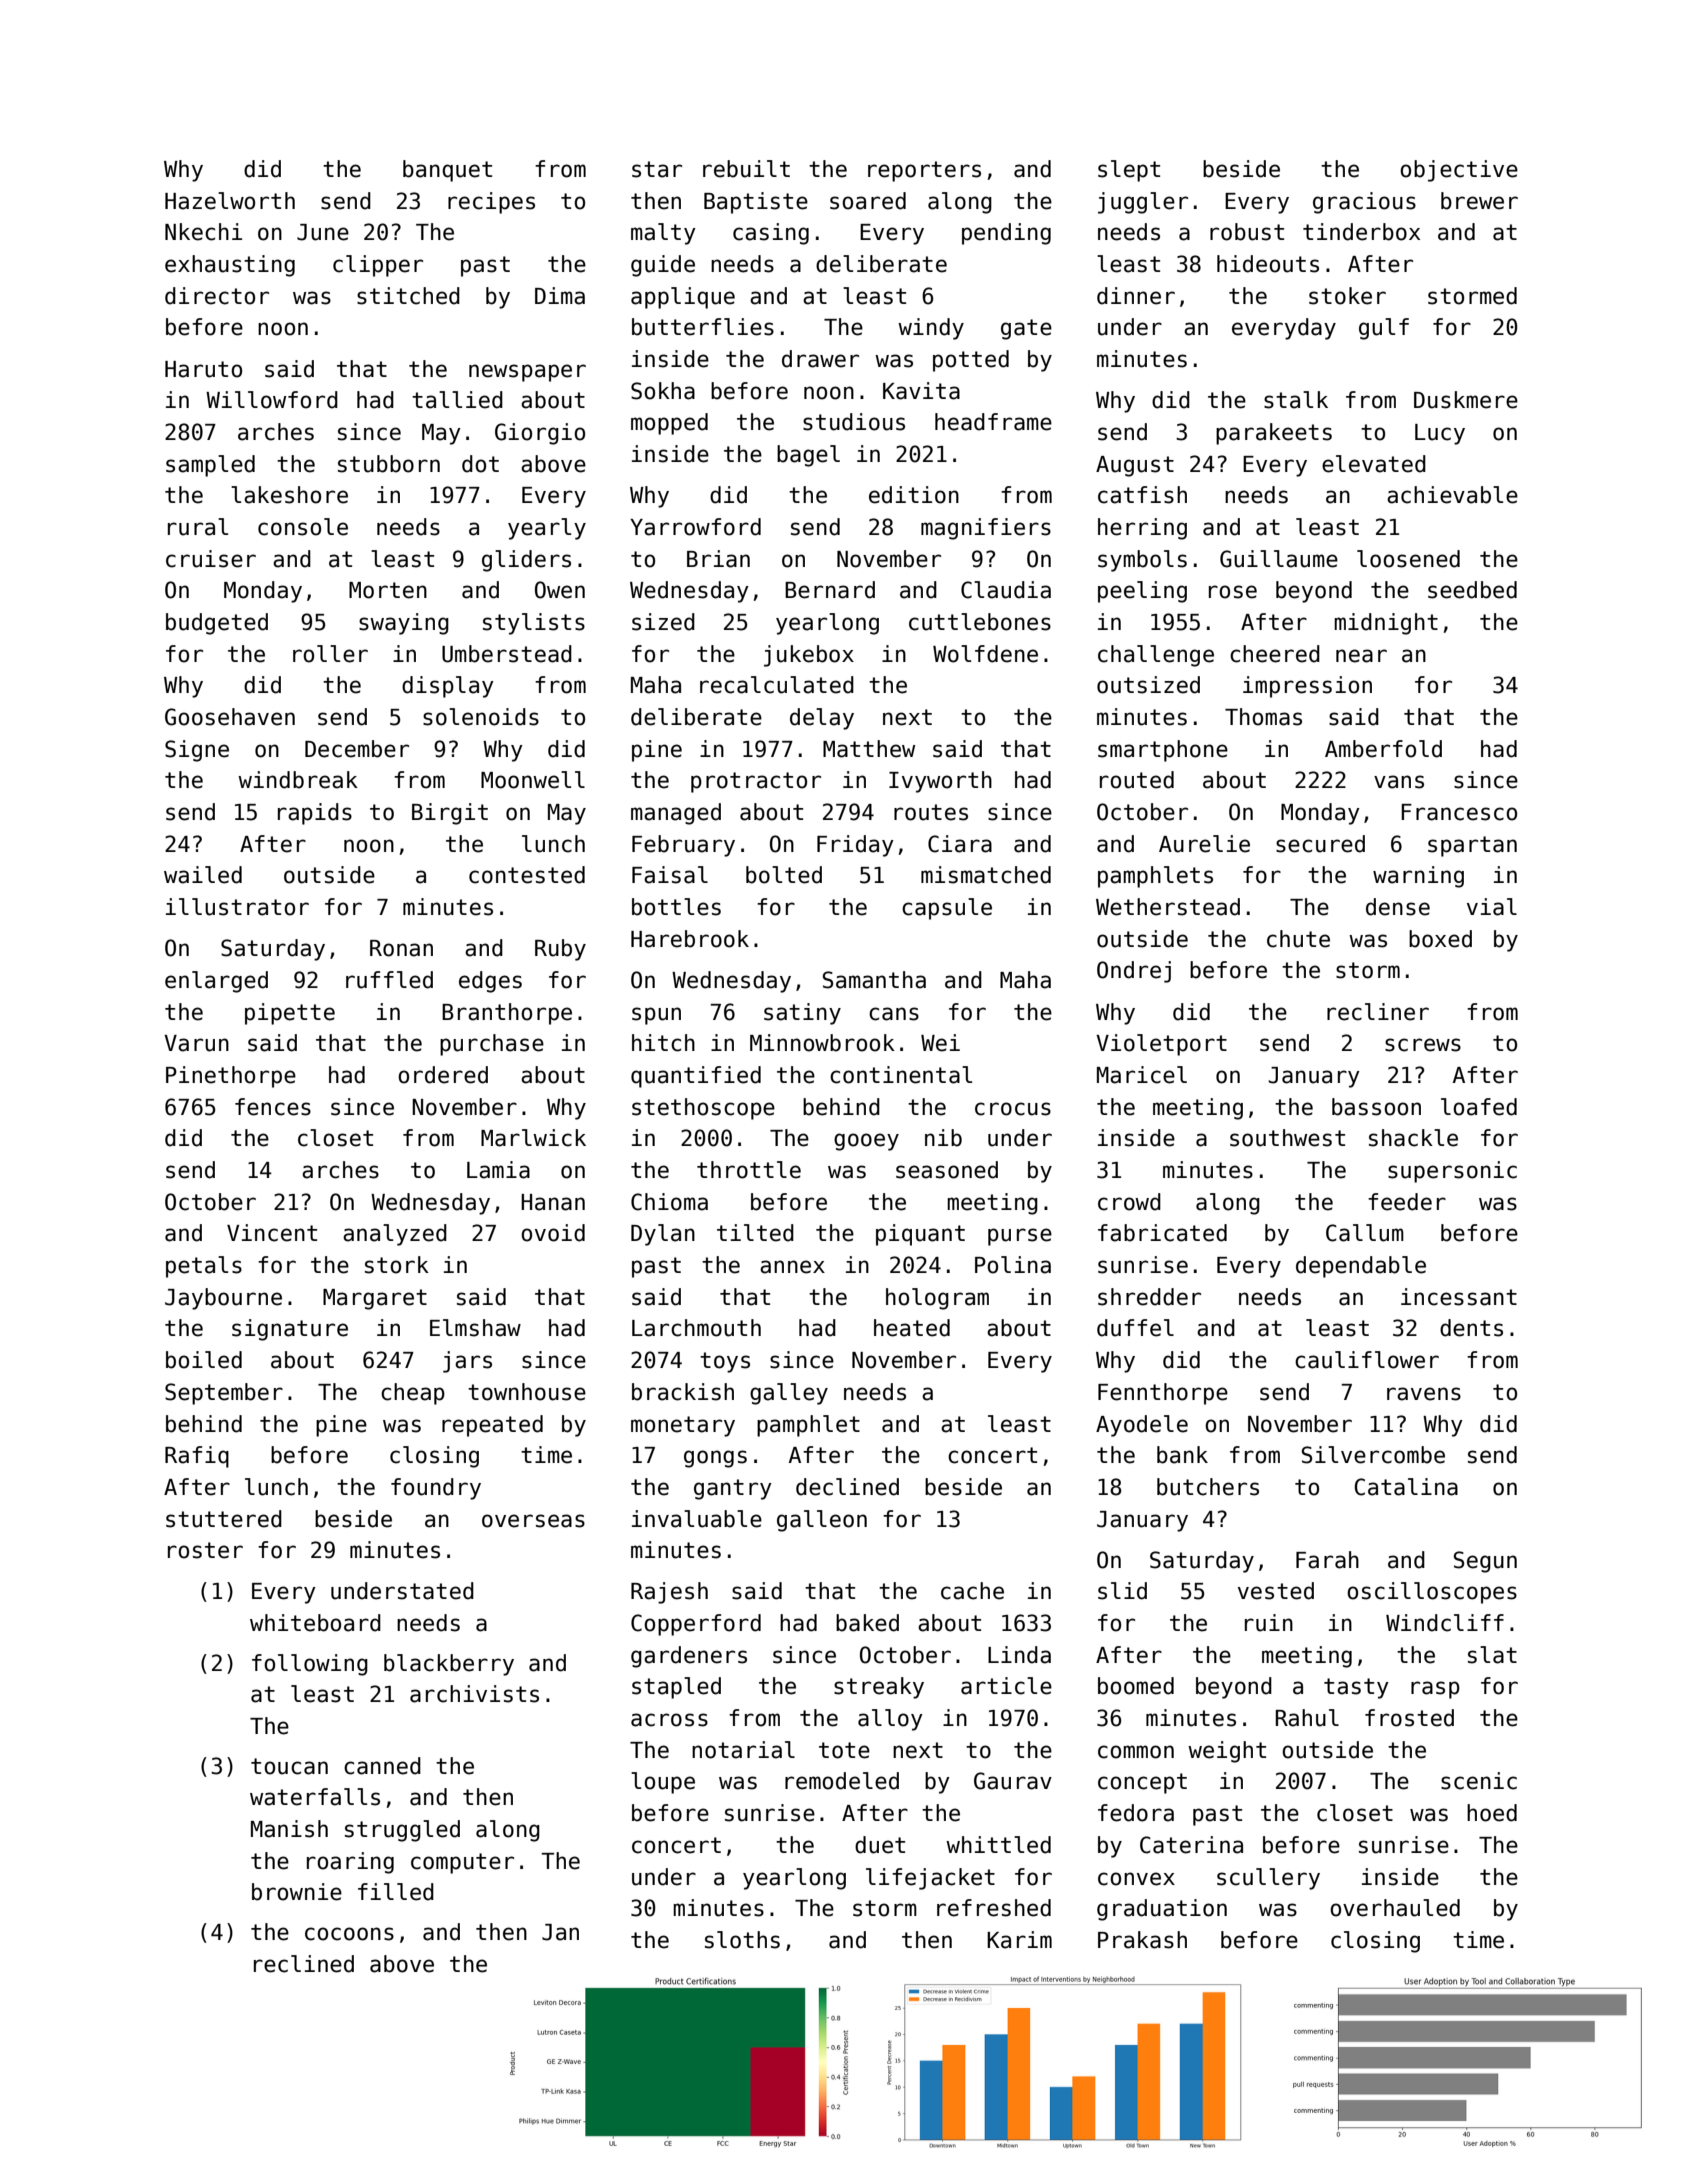  What do you see at coordinates (330, 654) in the screenshot?
I see `roller` at bounding box center [330, 654].
